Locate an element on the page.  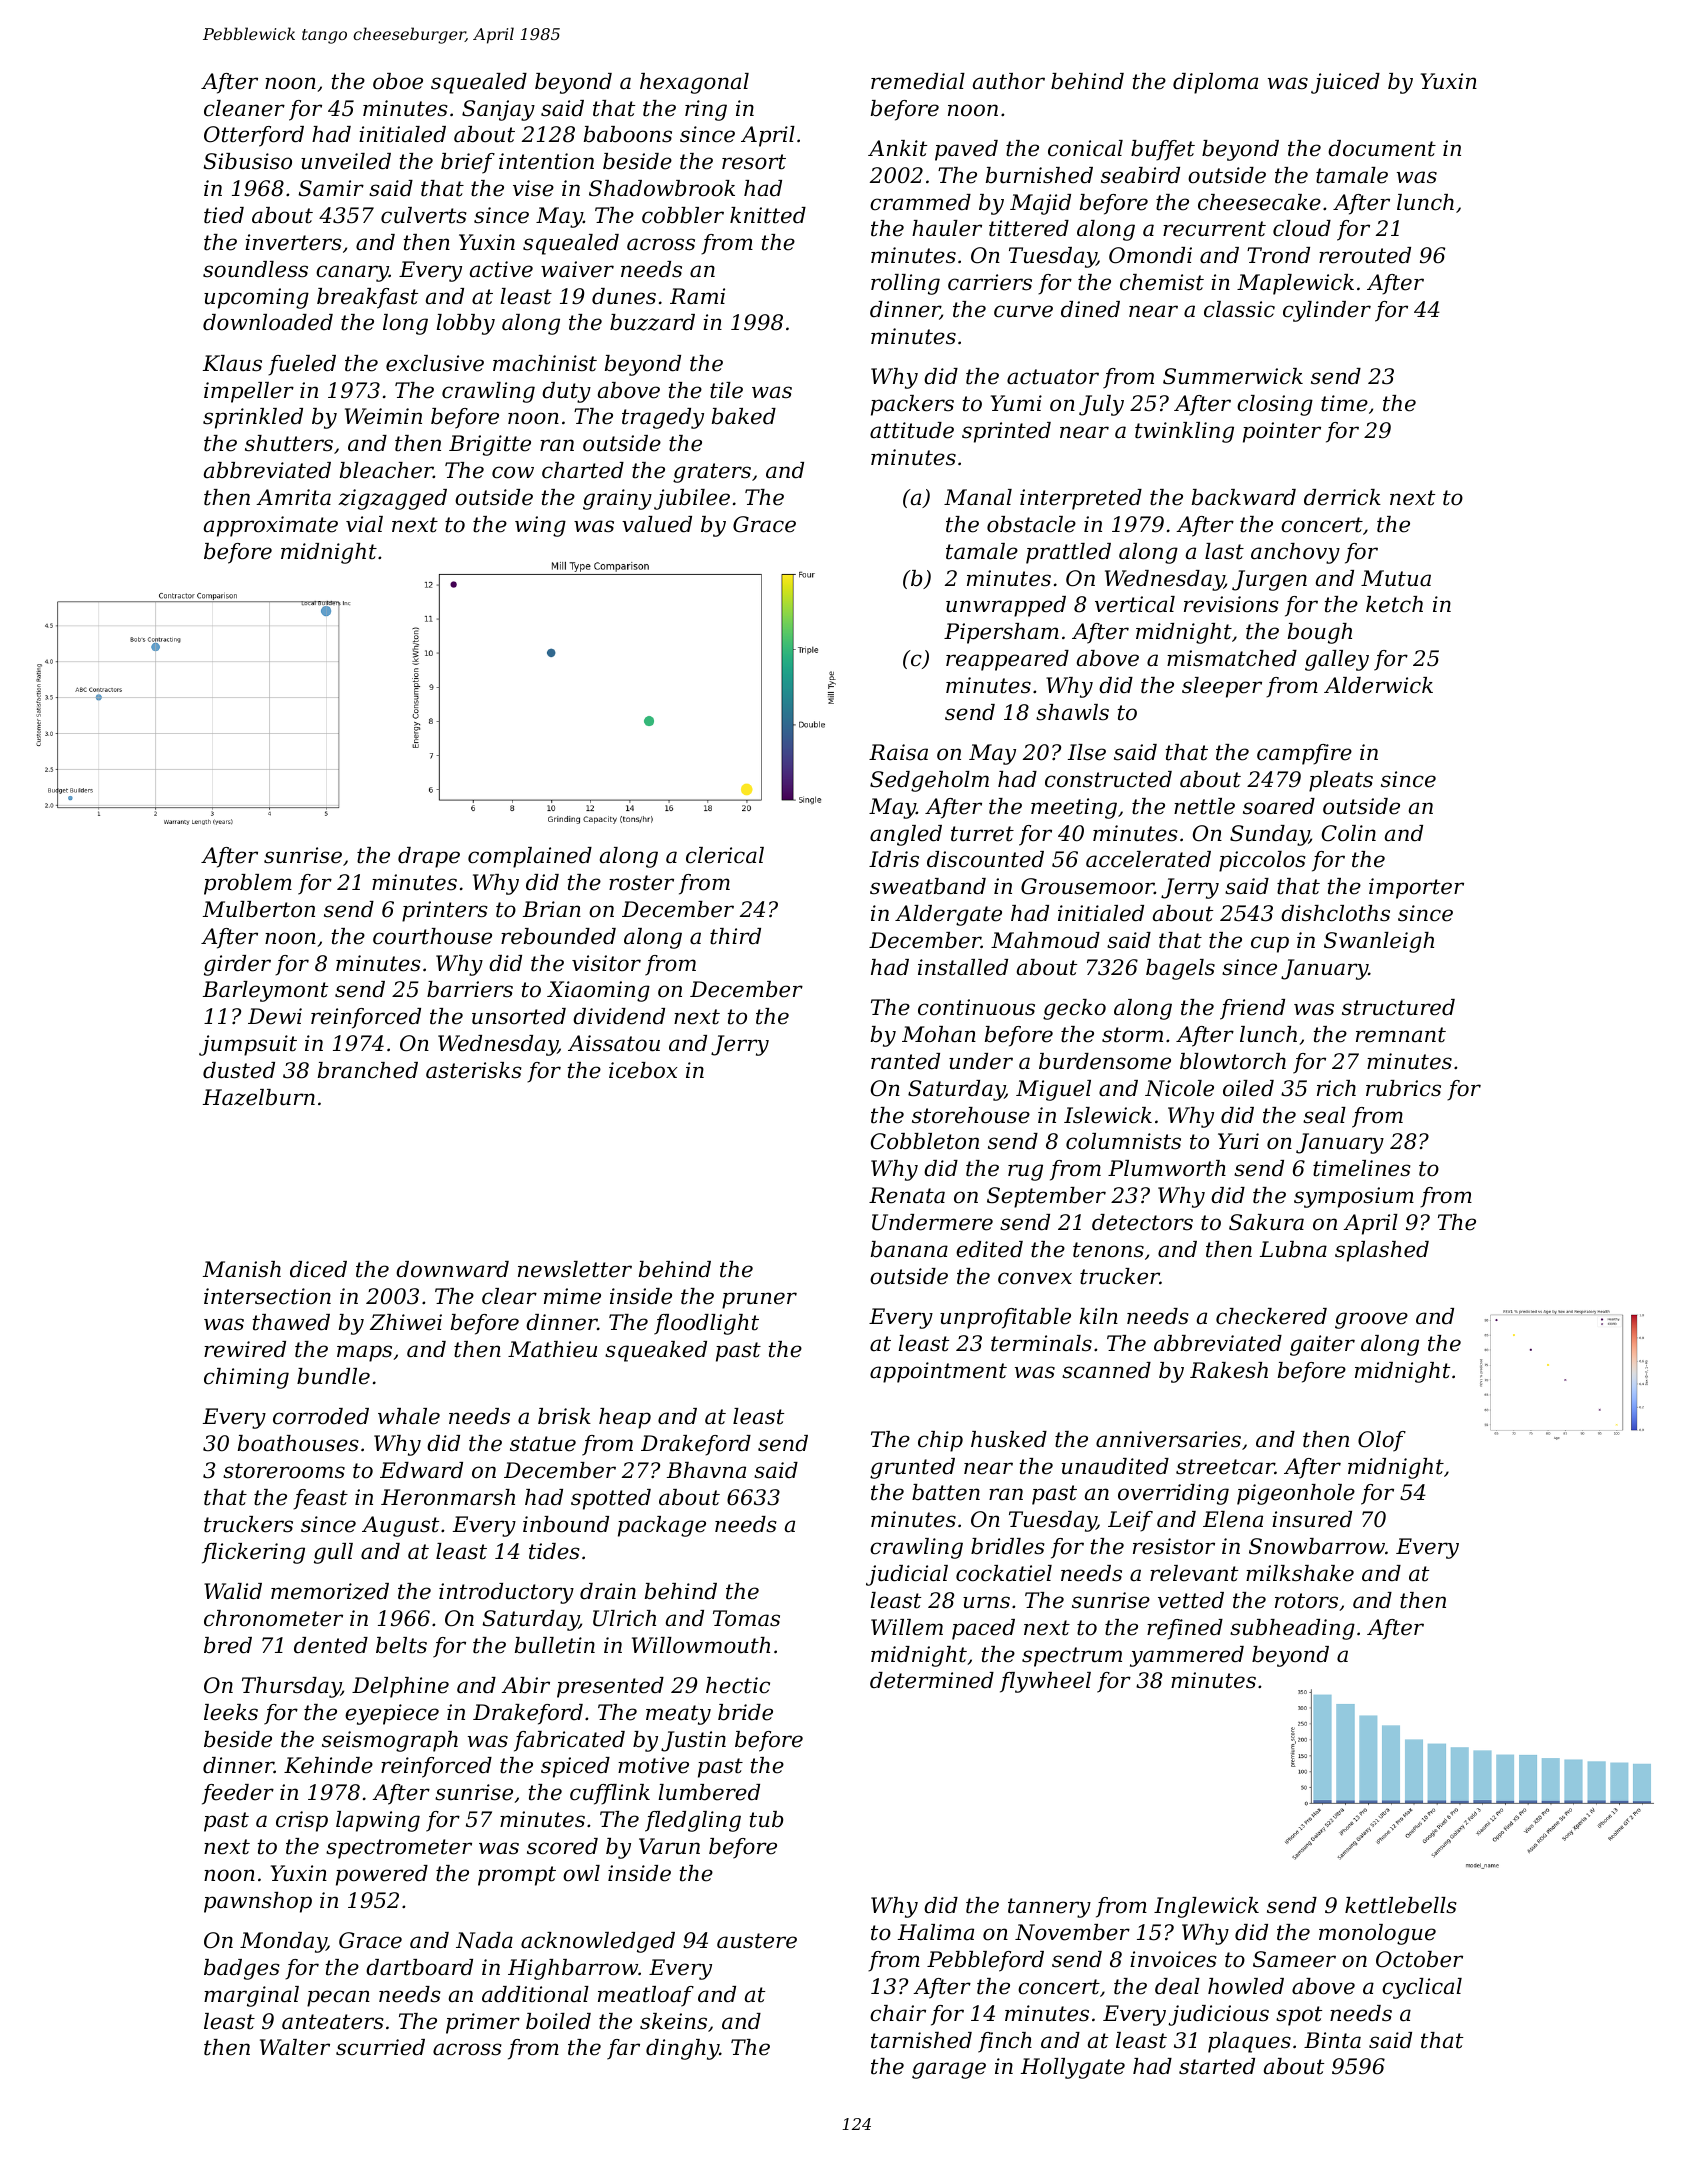
Nada is located at coordinates (484, 1940).
